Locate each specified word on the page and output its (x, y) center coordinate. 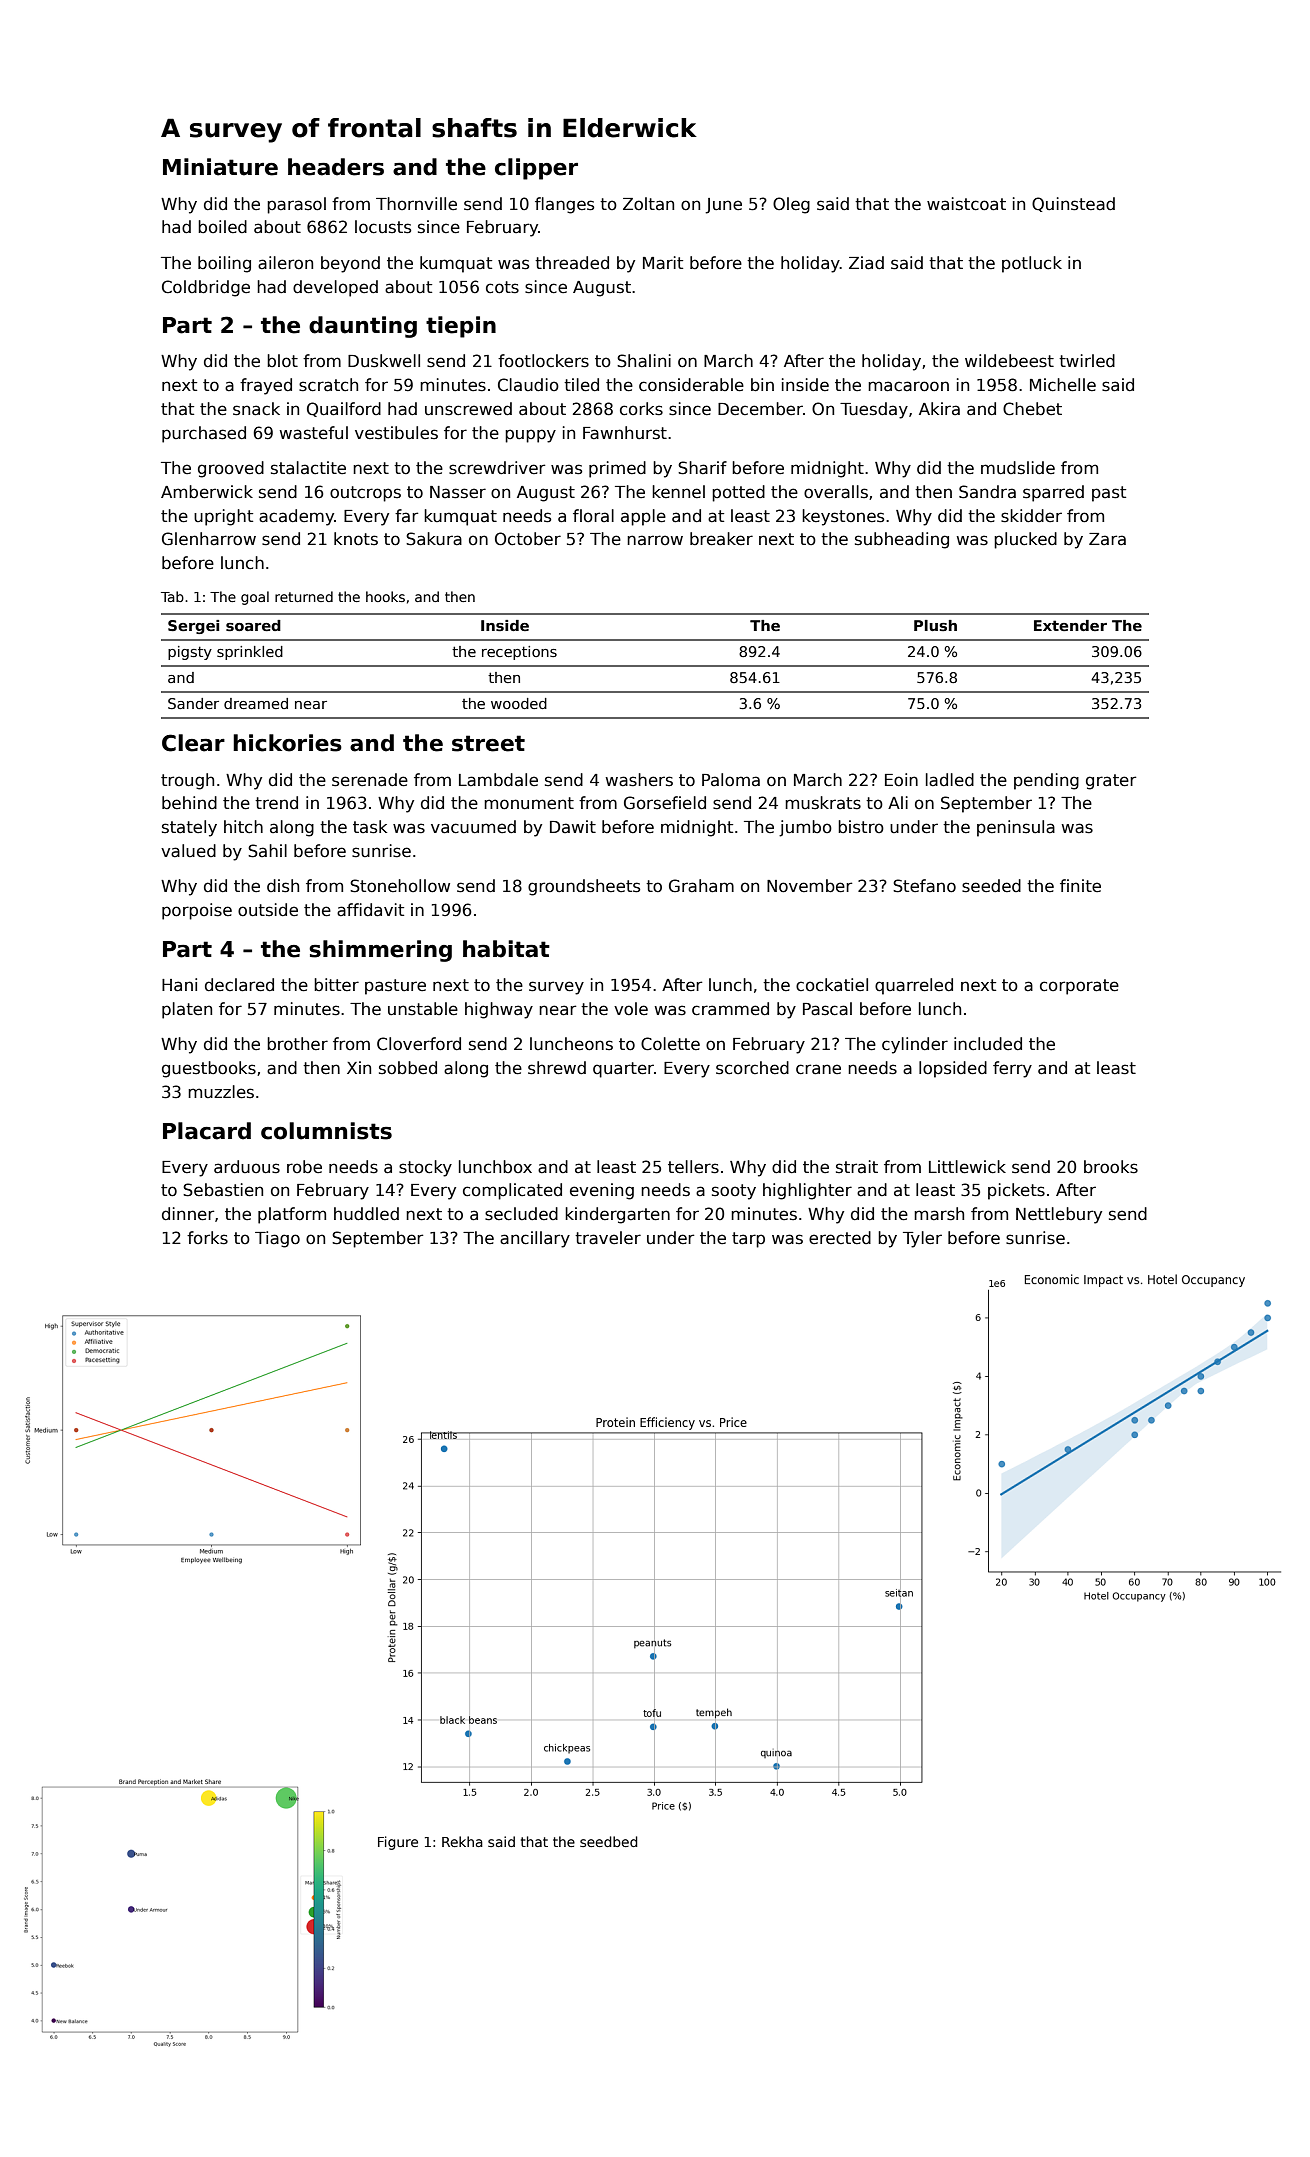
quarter (623, 1070)
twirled (1087, 361)
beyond (350, 264)
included (988, 1044)
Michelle (1063, 385)
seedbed (609, 1841)
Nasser (458, 492)
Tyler (922, 1239)
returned (304, 596)
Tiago (277, 1239)
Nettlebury (1059, 1215)
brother (297, 1044)
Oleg (791, 205)
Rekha (462, 1841)
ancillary (535, 1239)
